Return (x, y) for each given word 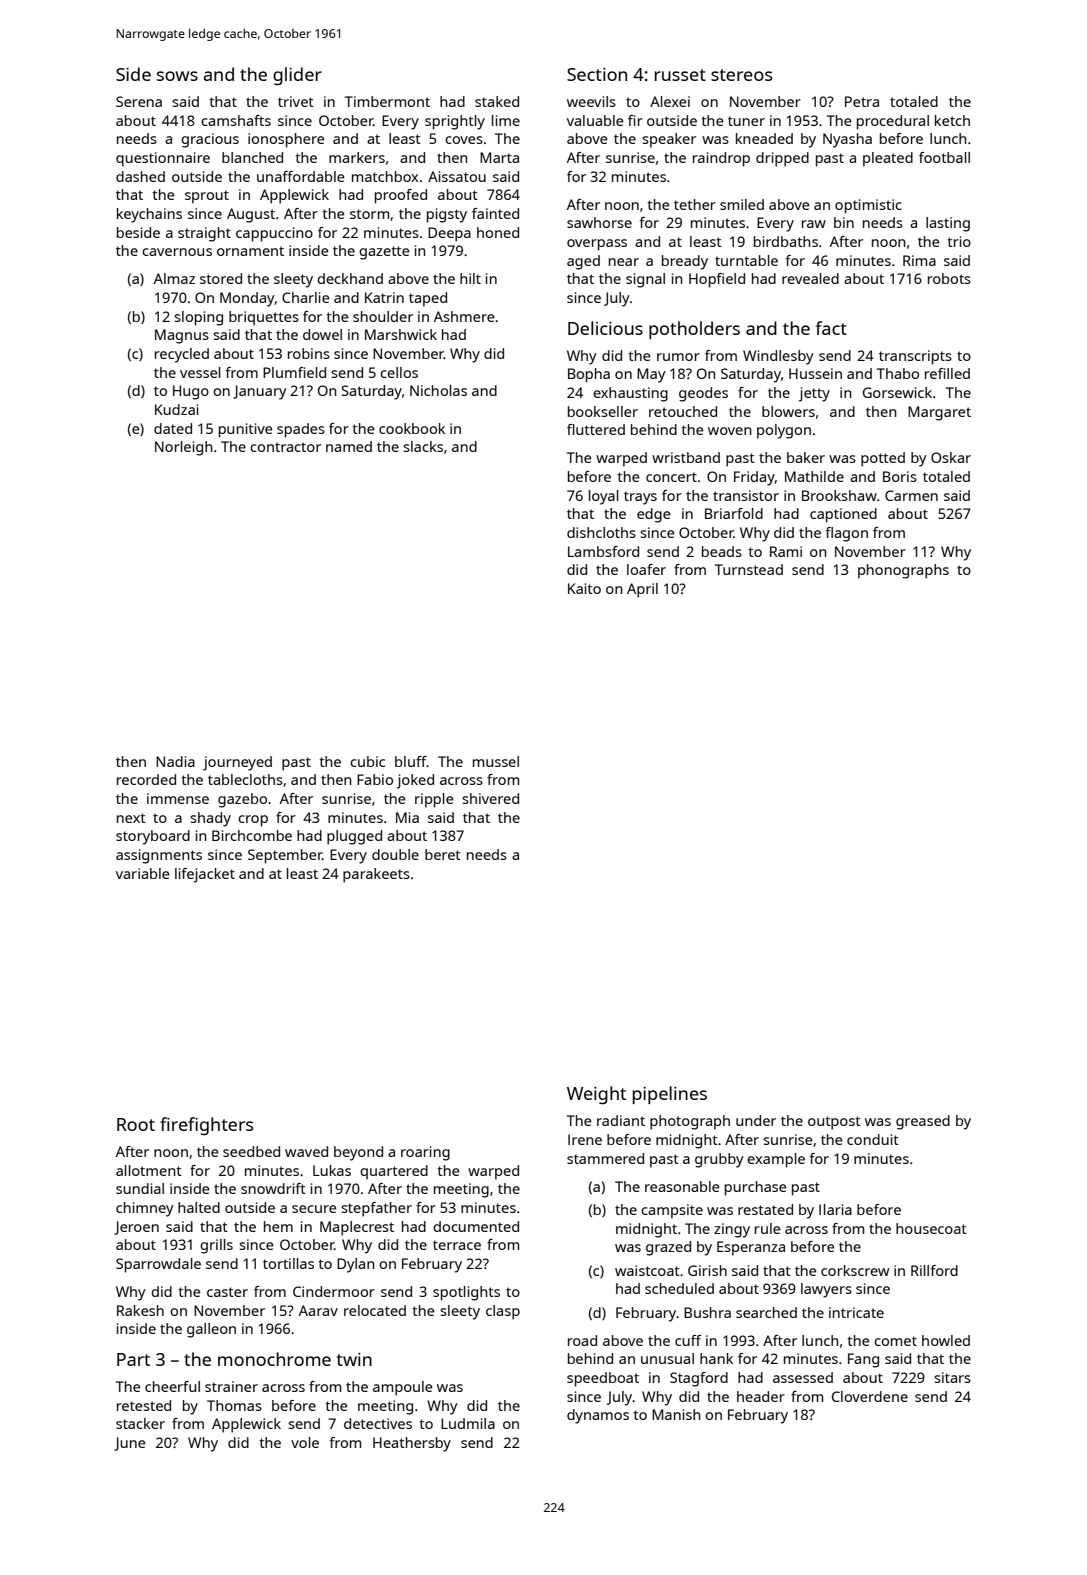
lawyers (826, 1290)
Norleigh (184, 448)
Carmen (911, 495)
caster (227, 1292)
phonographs (903, 571)
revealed (810, 278)
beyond (358, 1153)
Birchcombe (252, 835)
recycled (182, 355)
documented (476, 1226)
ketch (952, 120)
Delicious (605, 328)
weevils (591, 101)
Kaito (584, 588)
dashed (140, 176)
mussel (496, 761)
